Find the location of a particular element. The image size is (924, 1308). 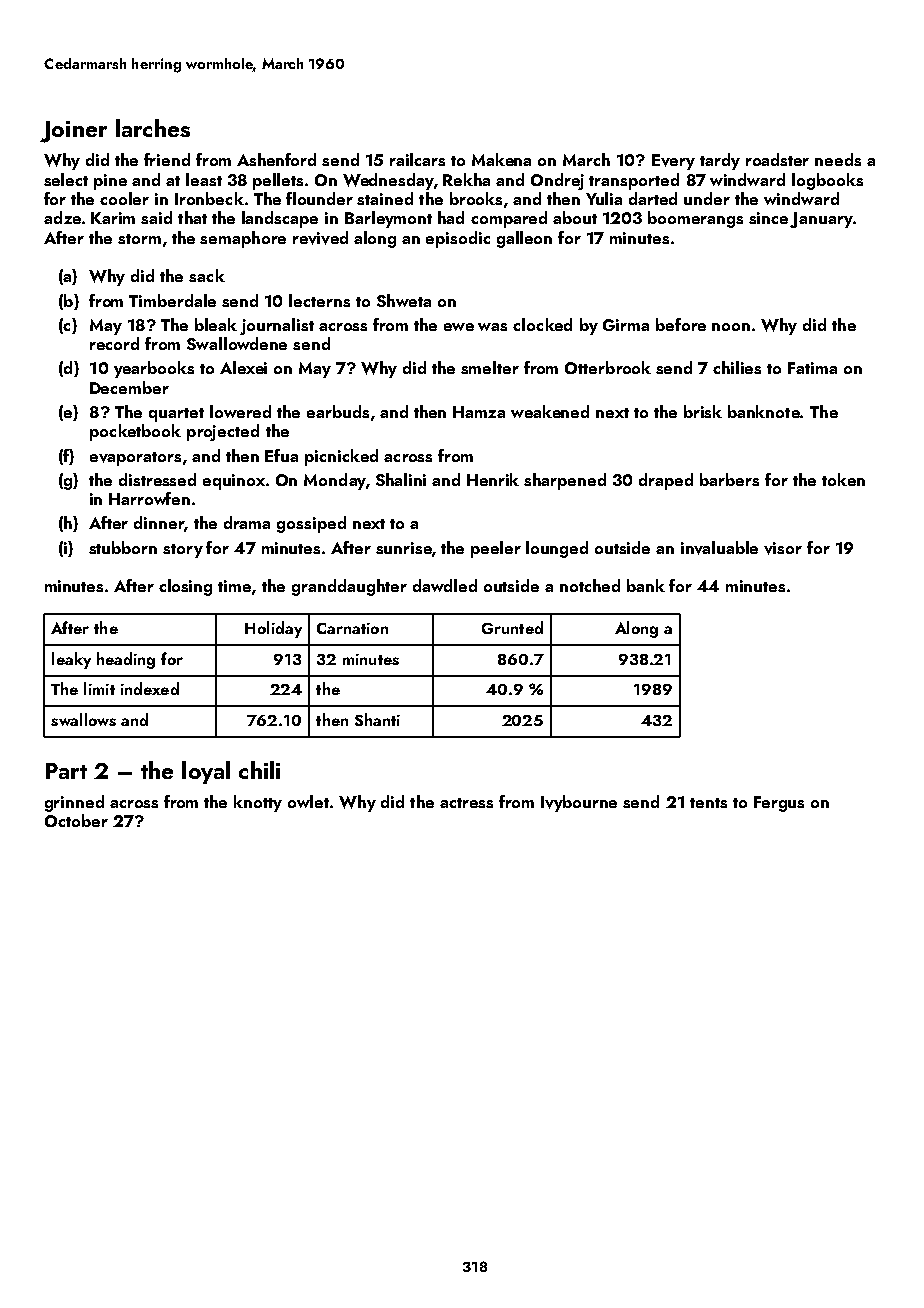

leaky is located at coordinates (71, 660).
